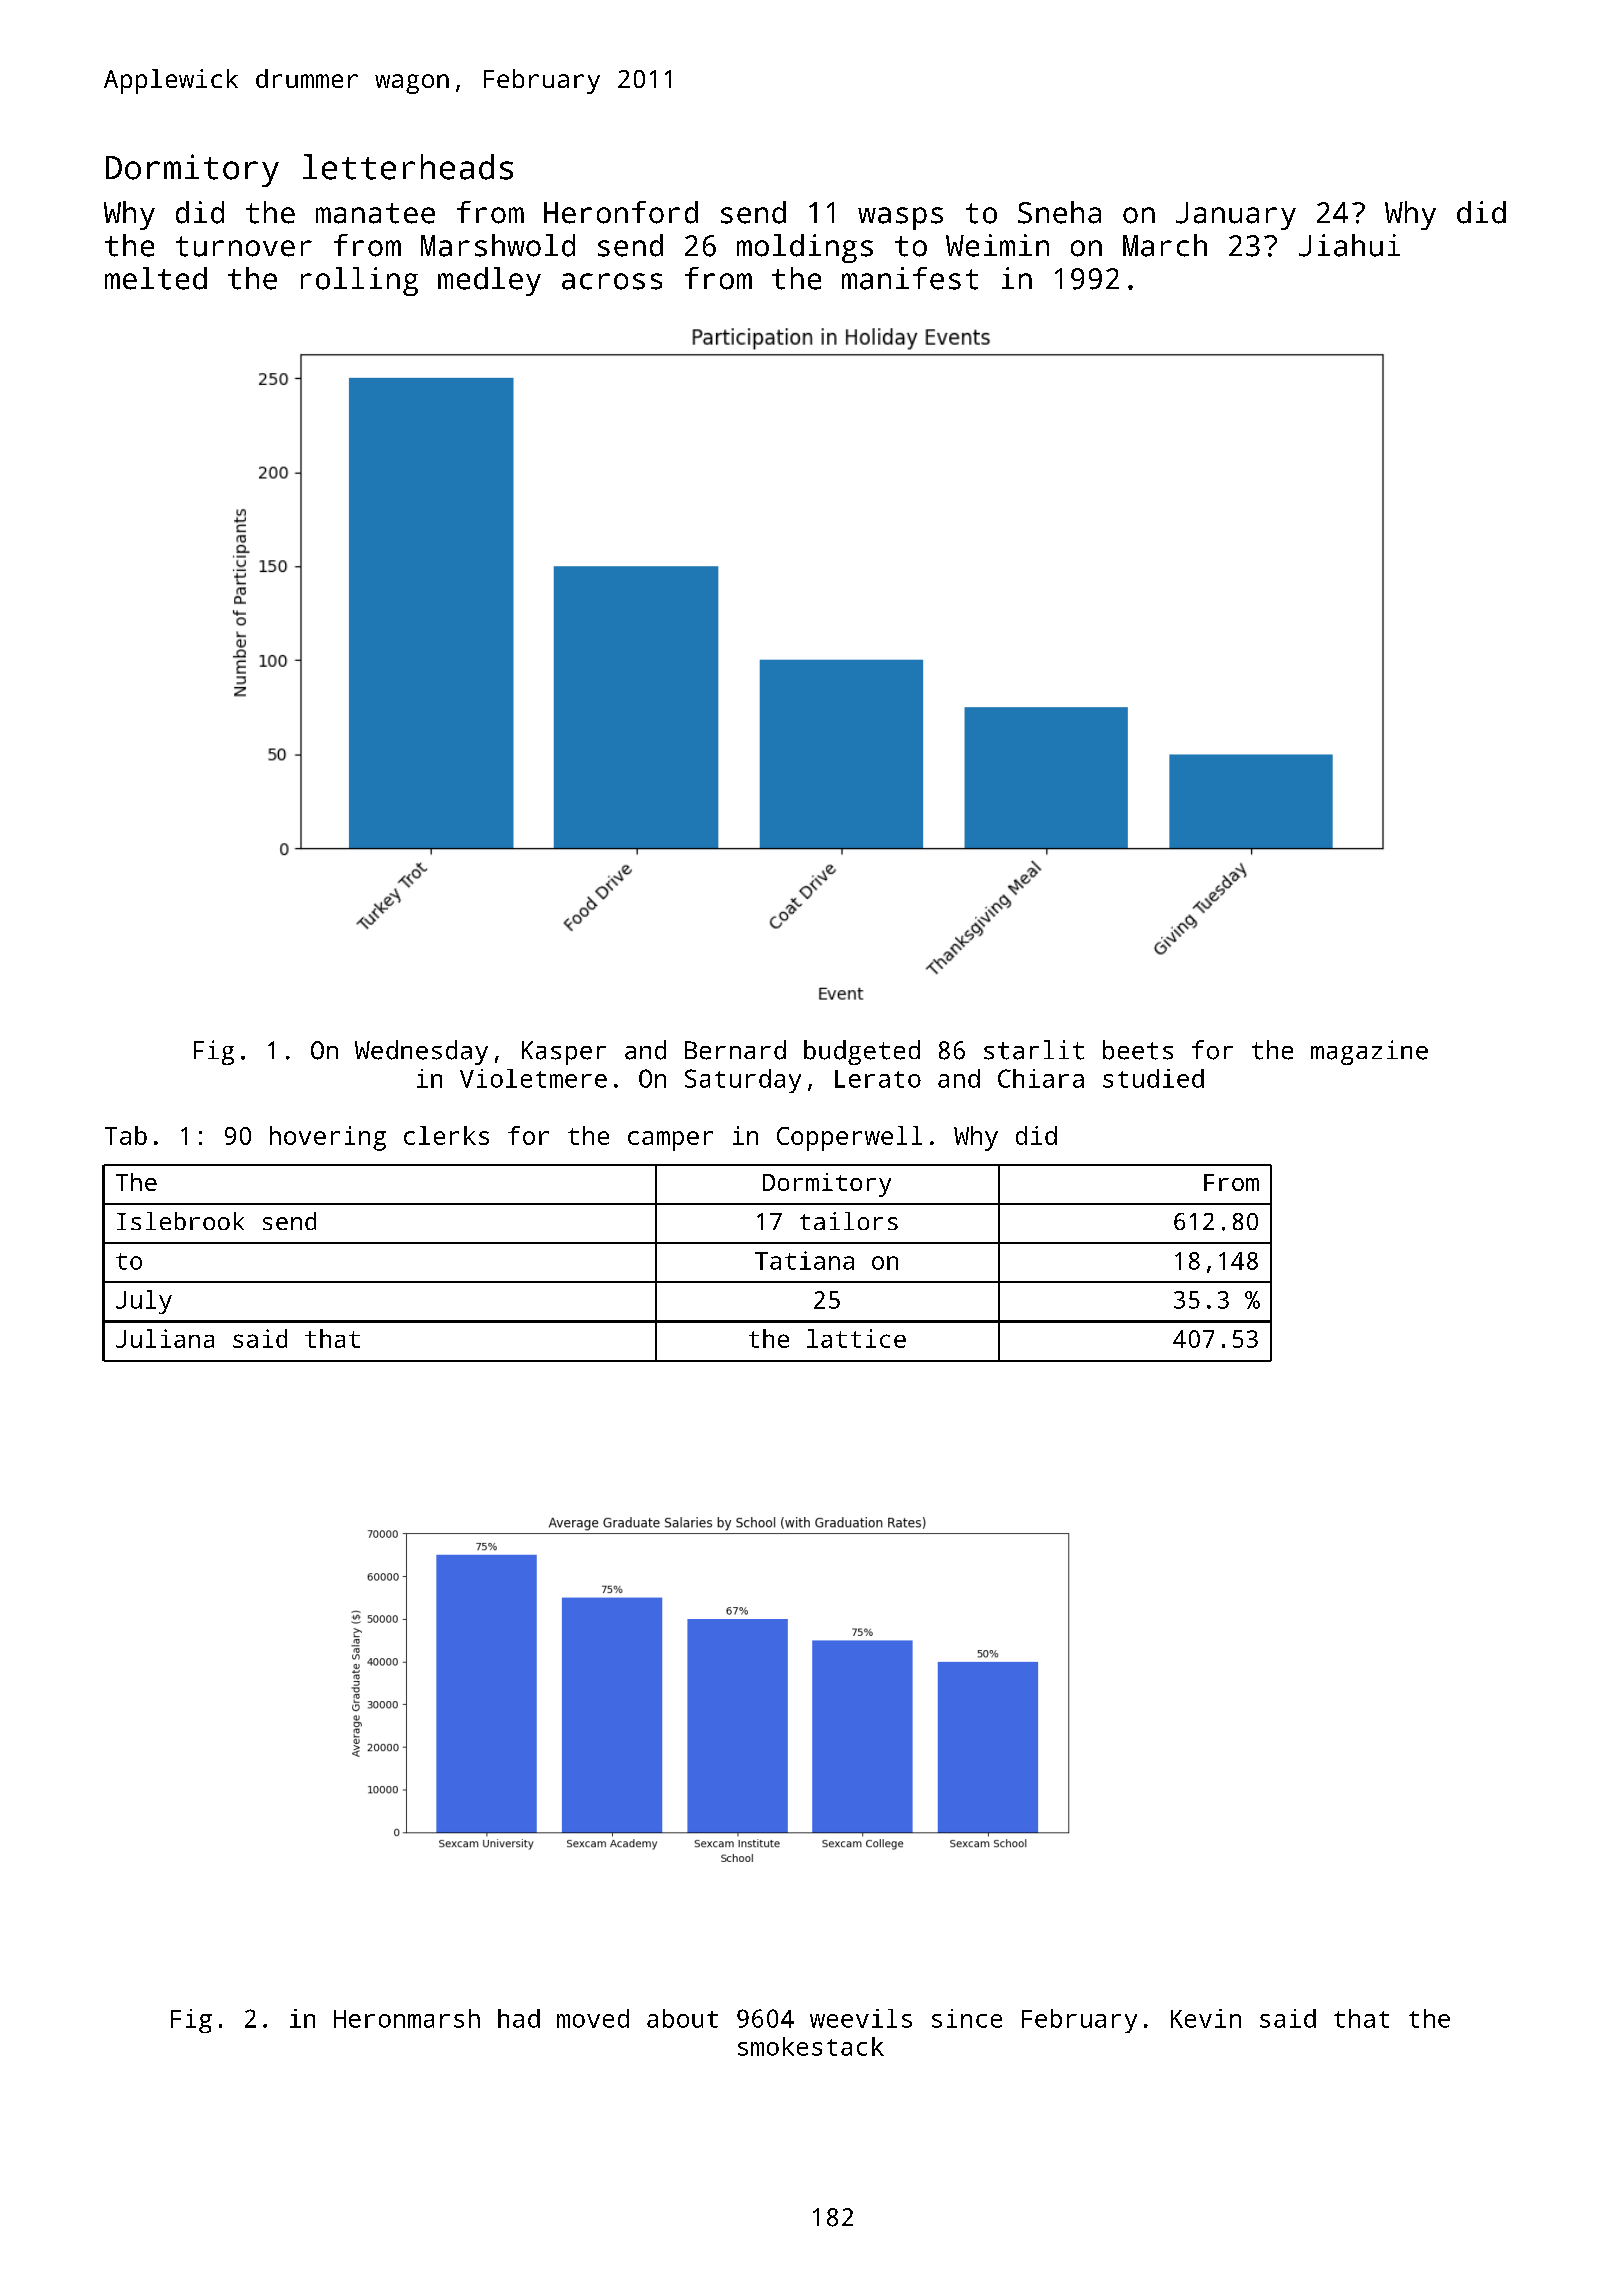 Image resolution: width=1620 pixels, height=2292 pixels. I want to click on Tatiana, so click(804, 1260).
